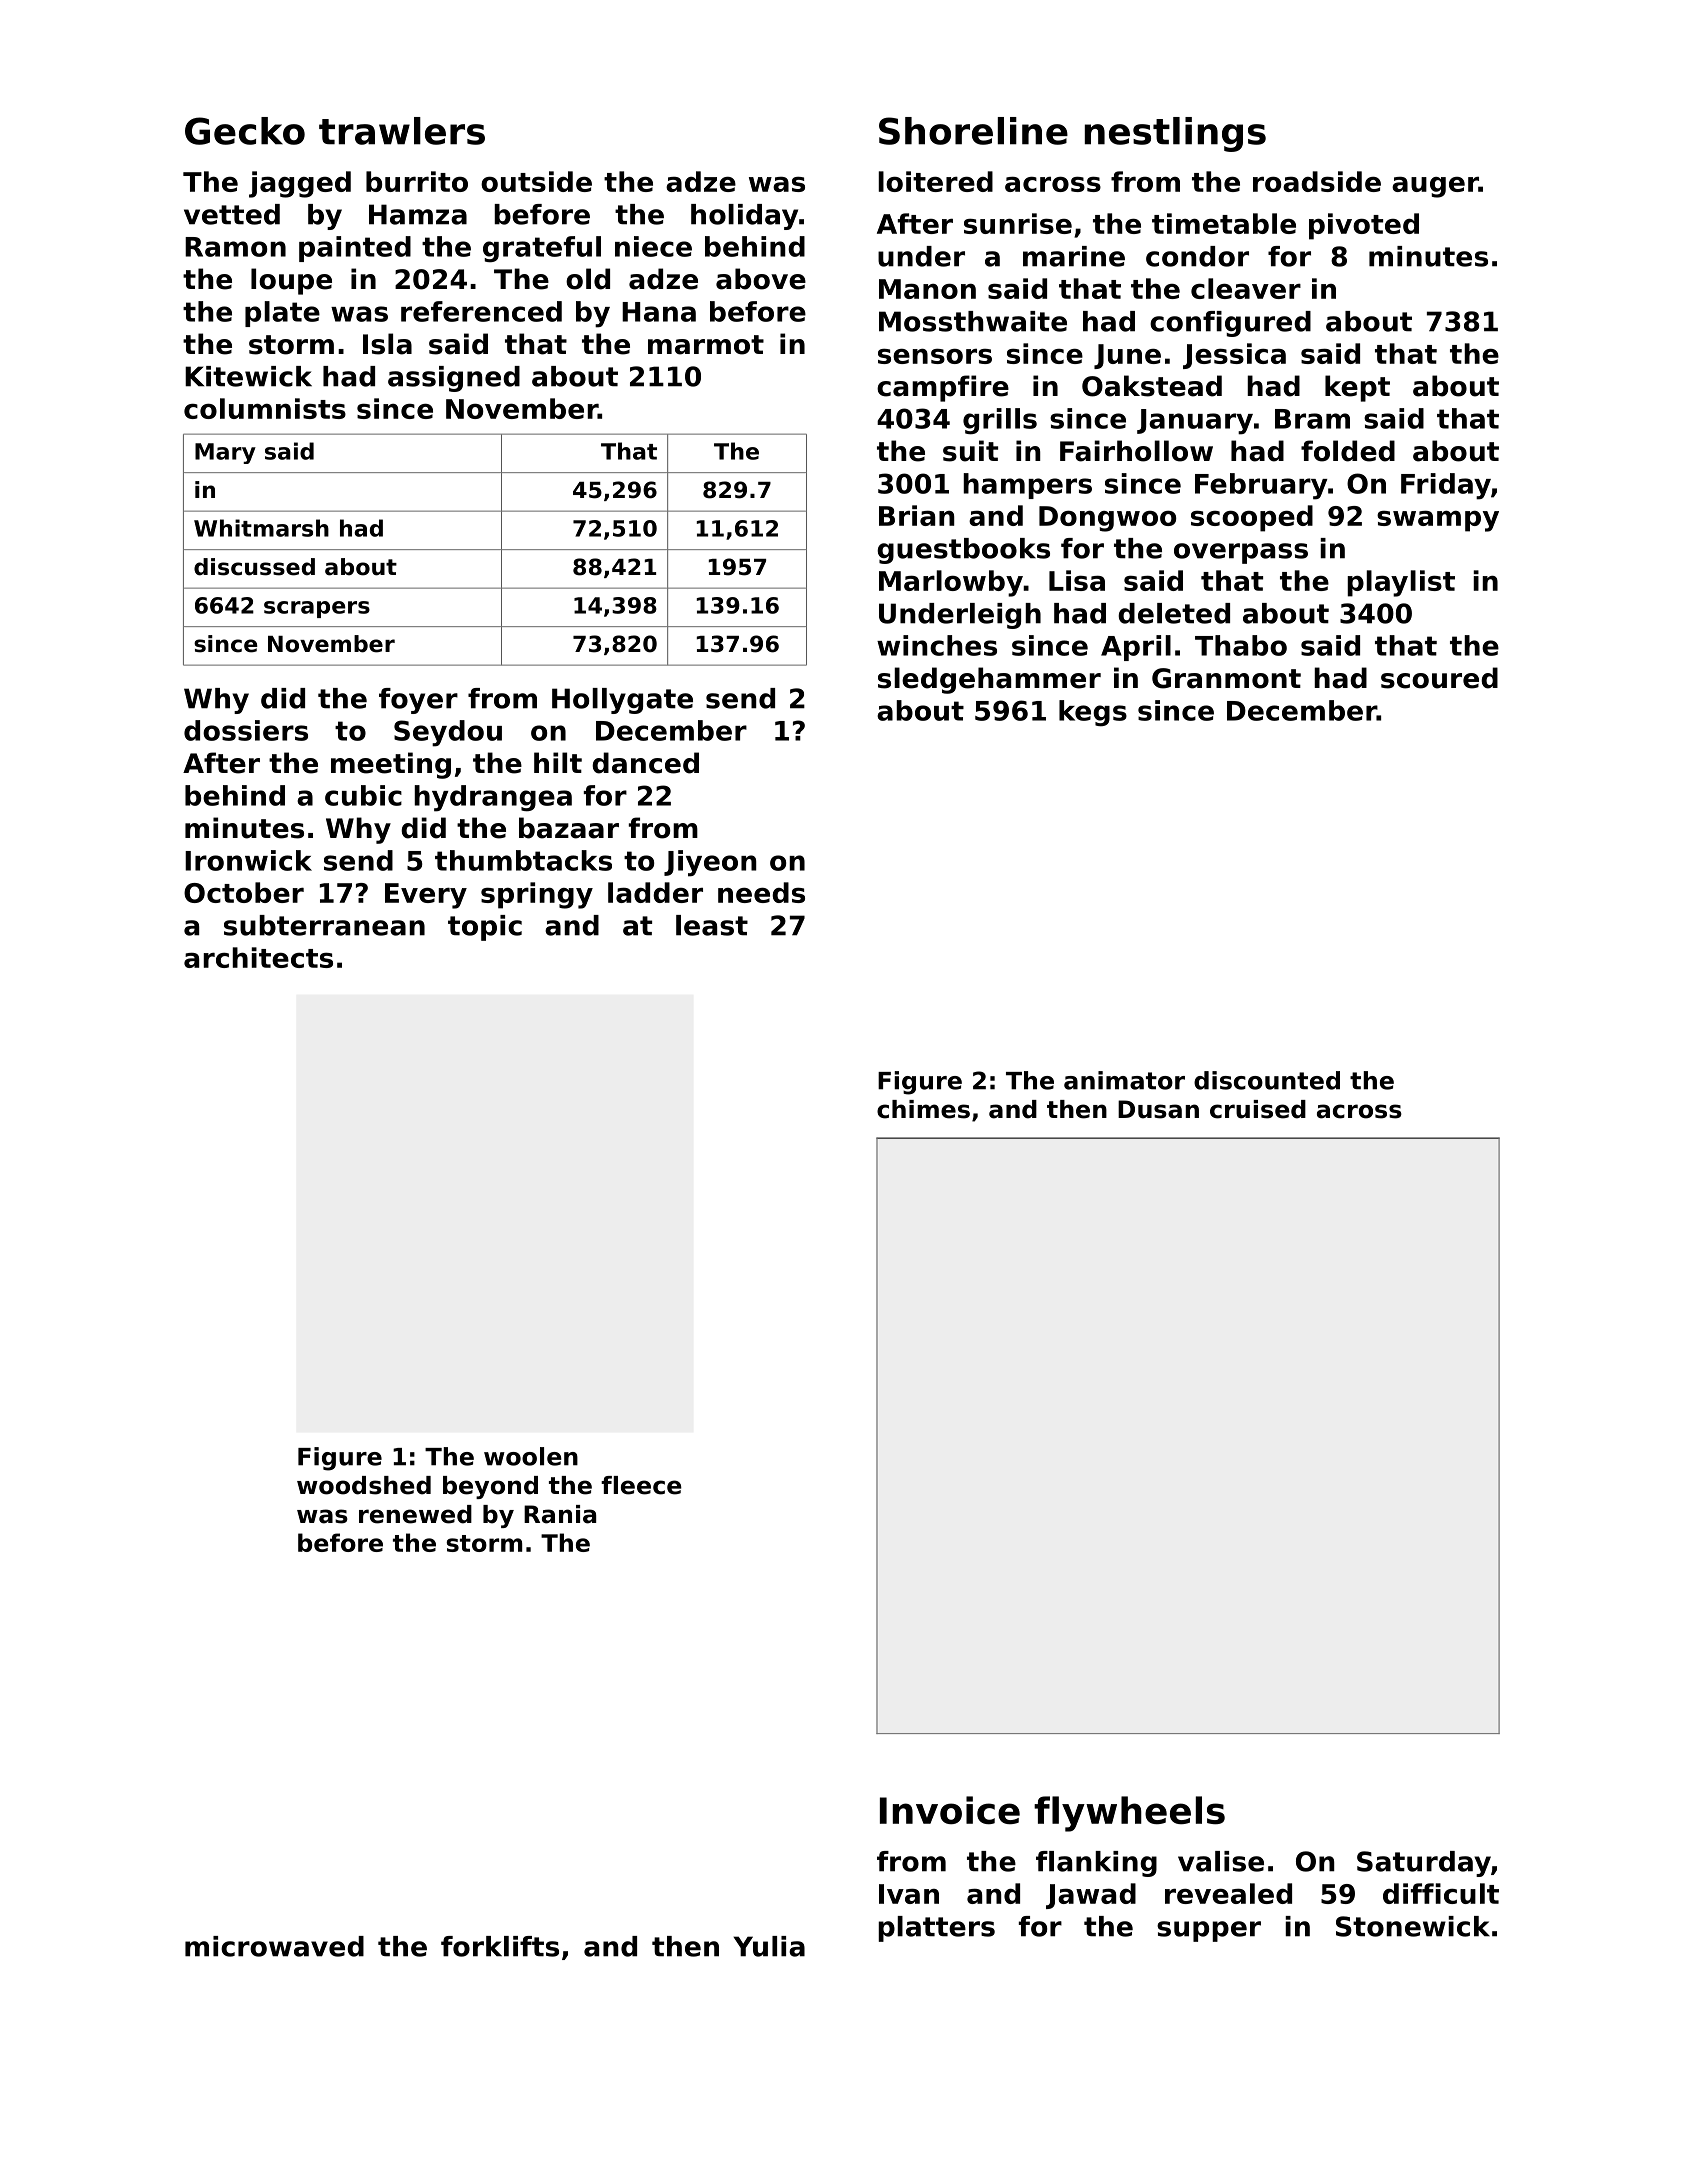 This screenshot has height=2178, width=1683. What do you see at coordinates (923, 1109) in the screenshot?
I see `chimes` at bounding box center [923, 1109].
